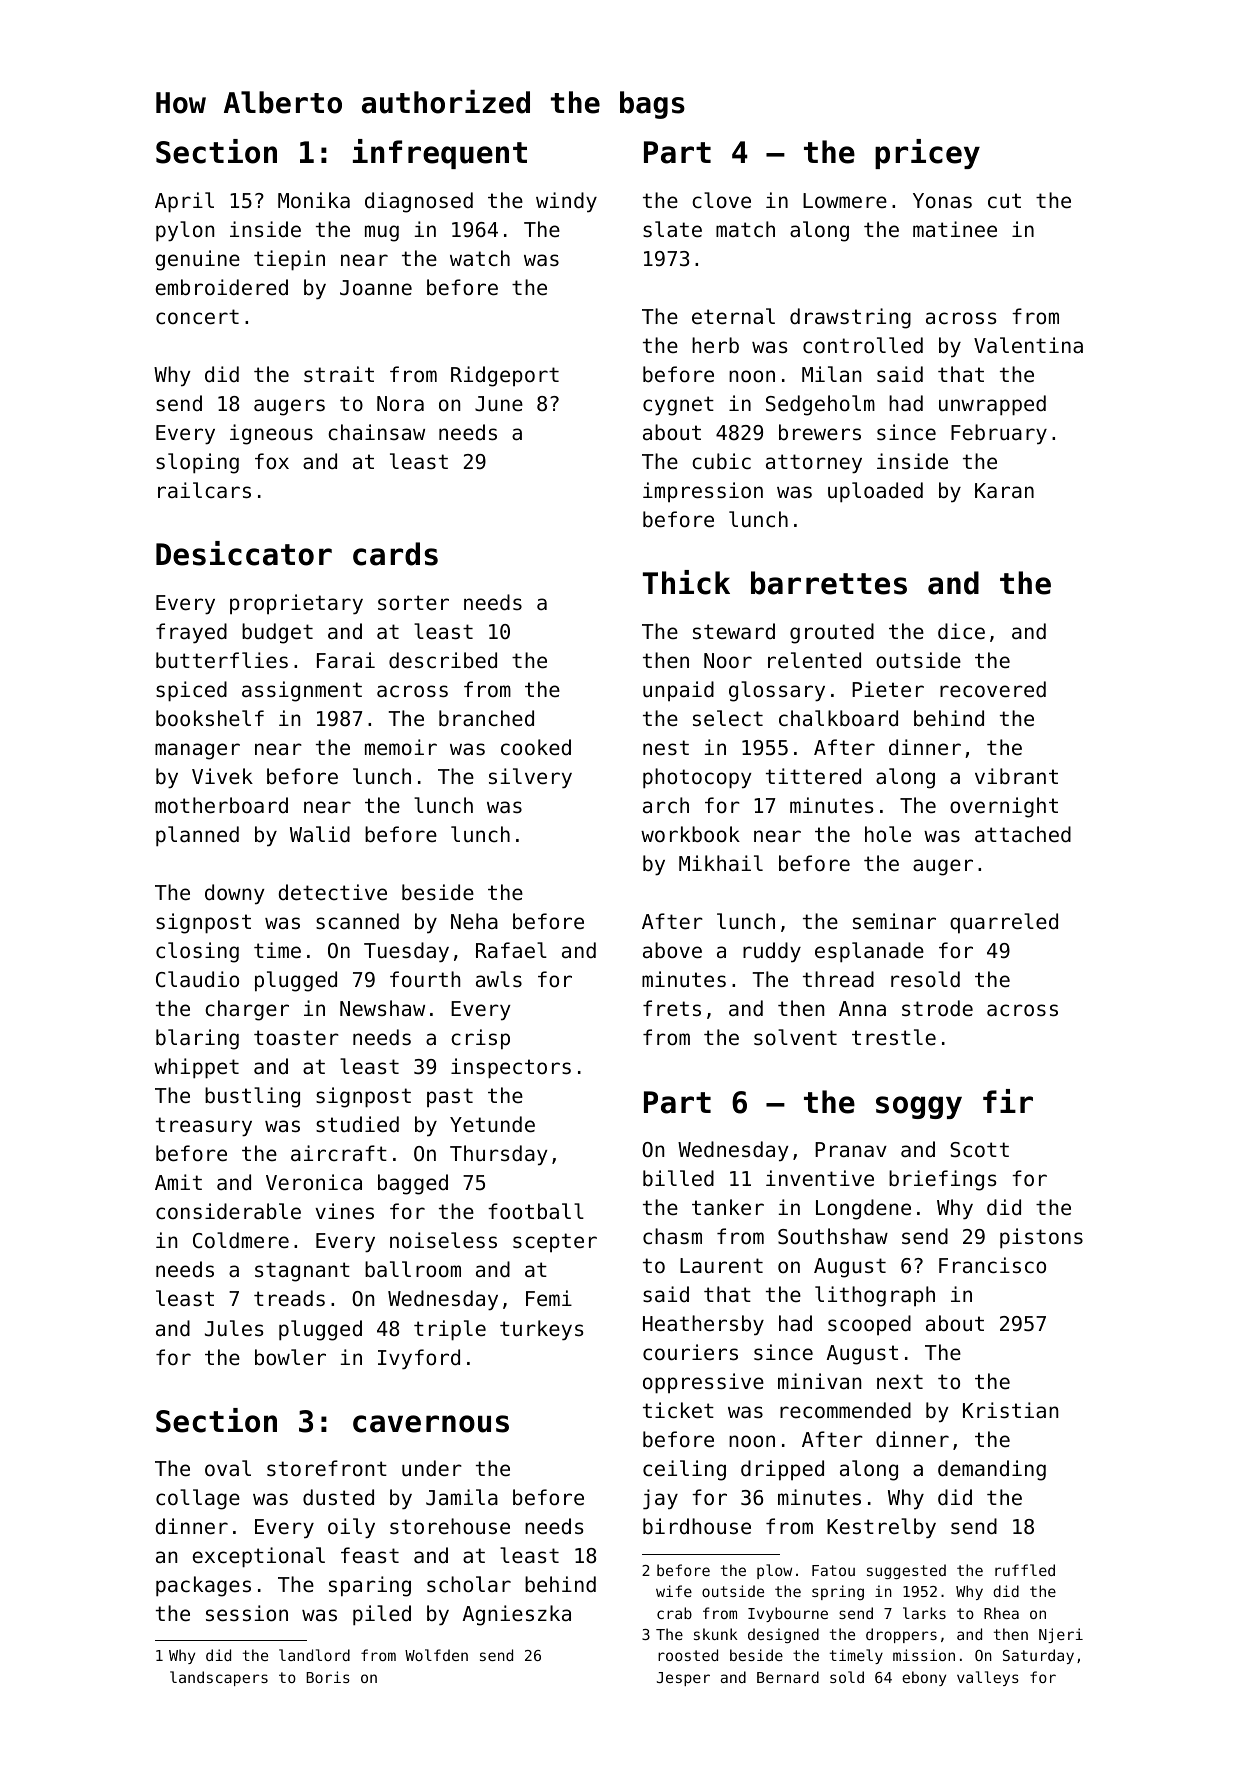  Describe the element at coordinates (197, 317) in the screenshot. I see `concert` at that location.
